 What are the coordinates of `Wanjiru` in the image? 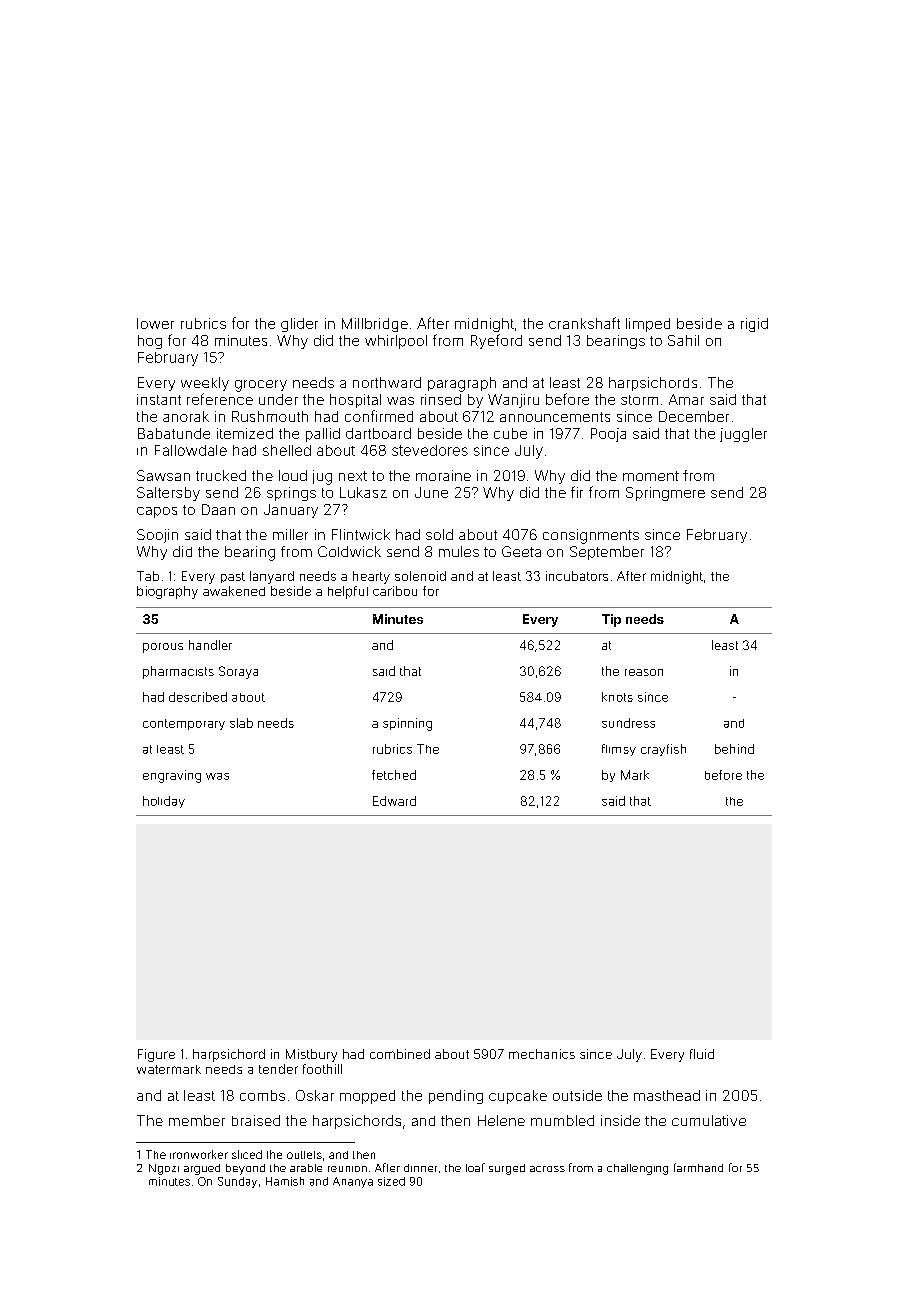 It's located at (513, 401).
